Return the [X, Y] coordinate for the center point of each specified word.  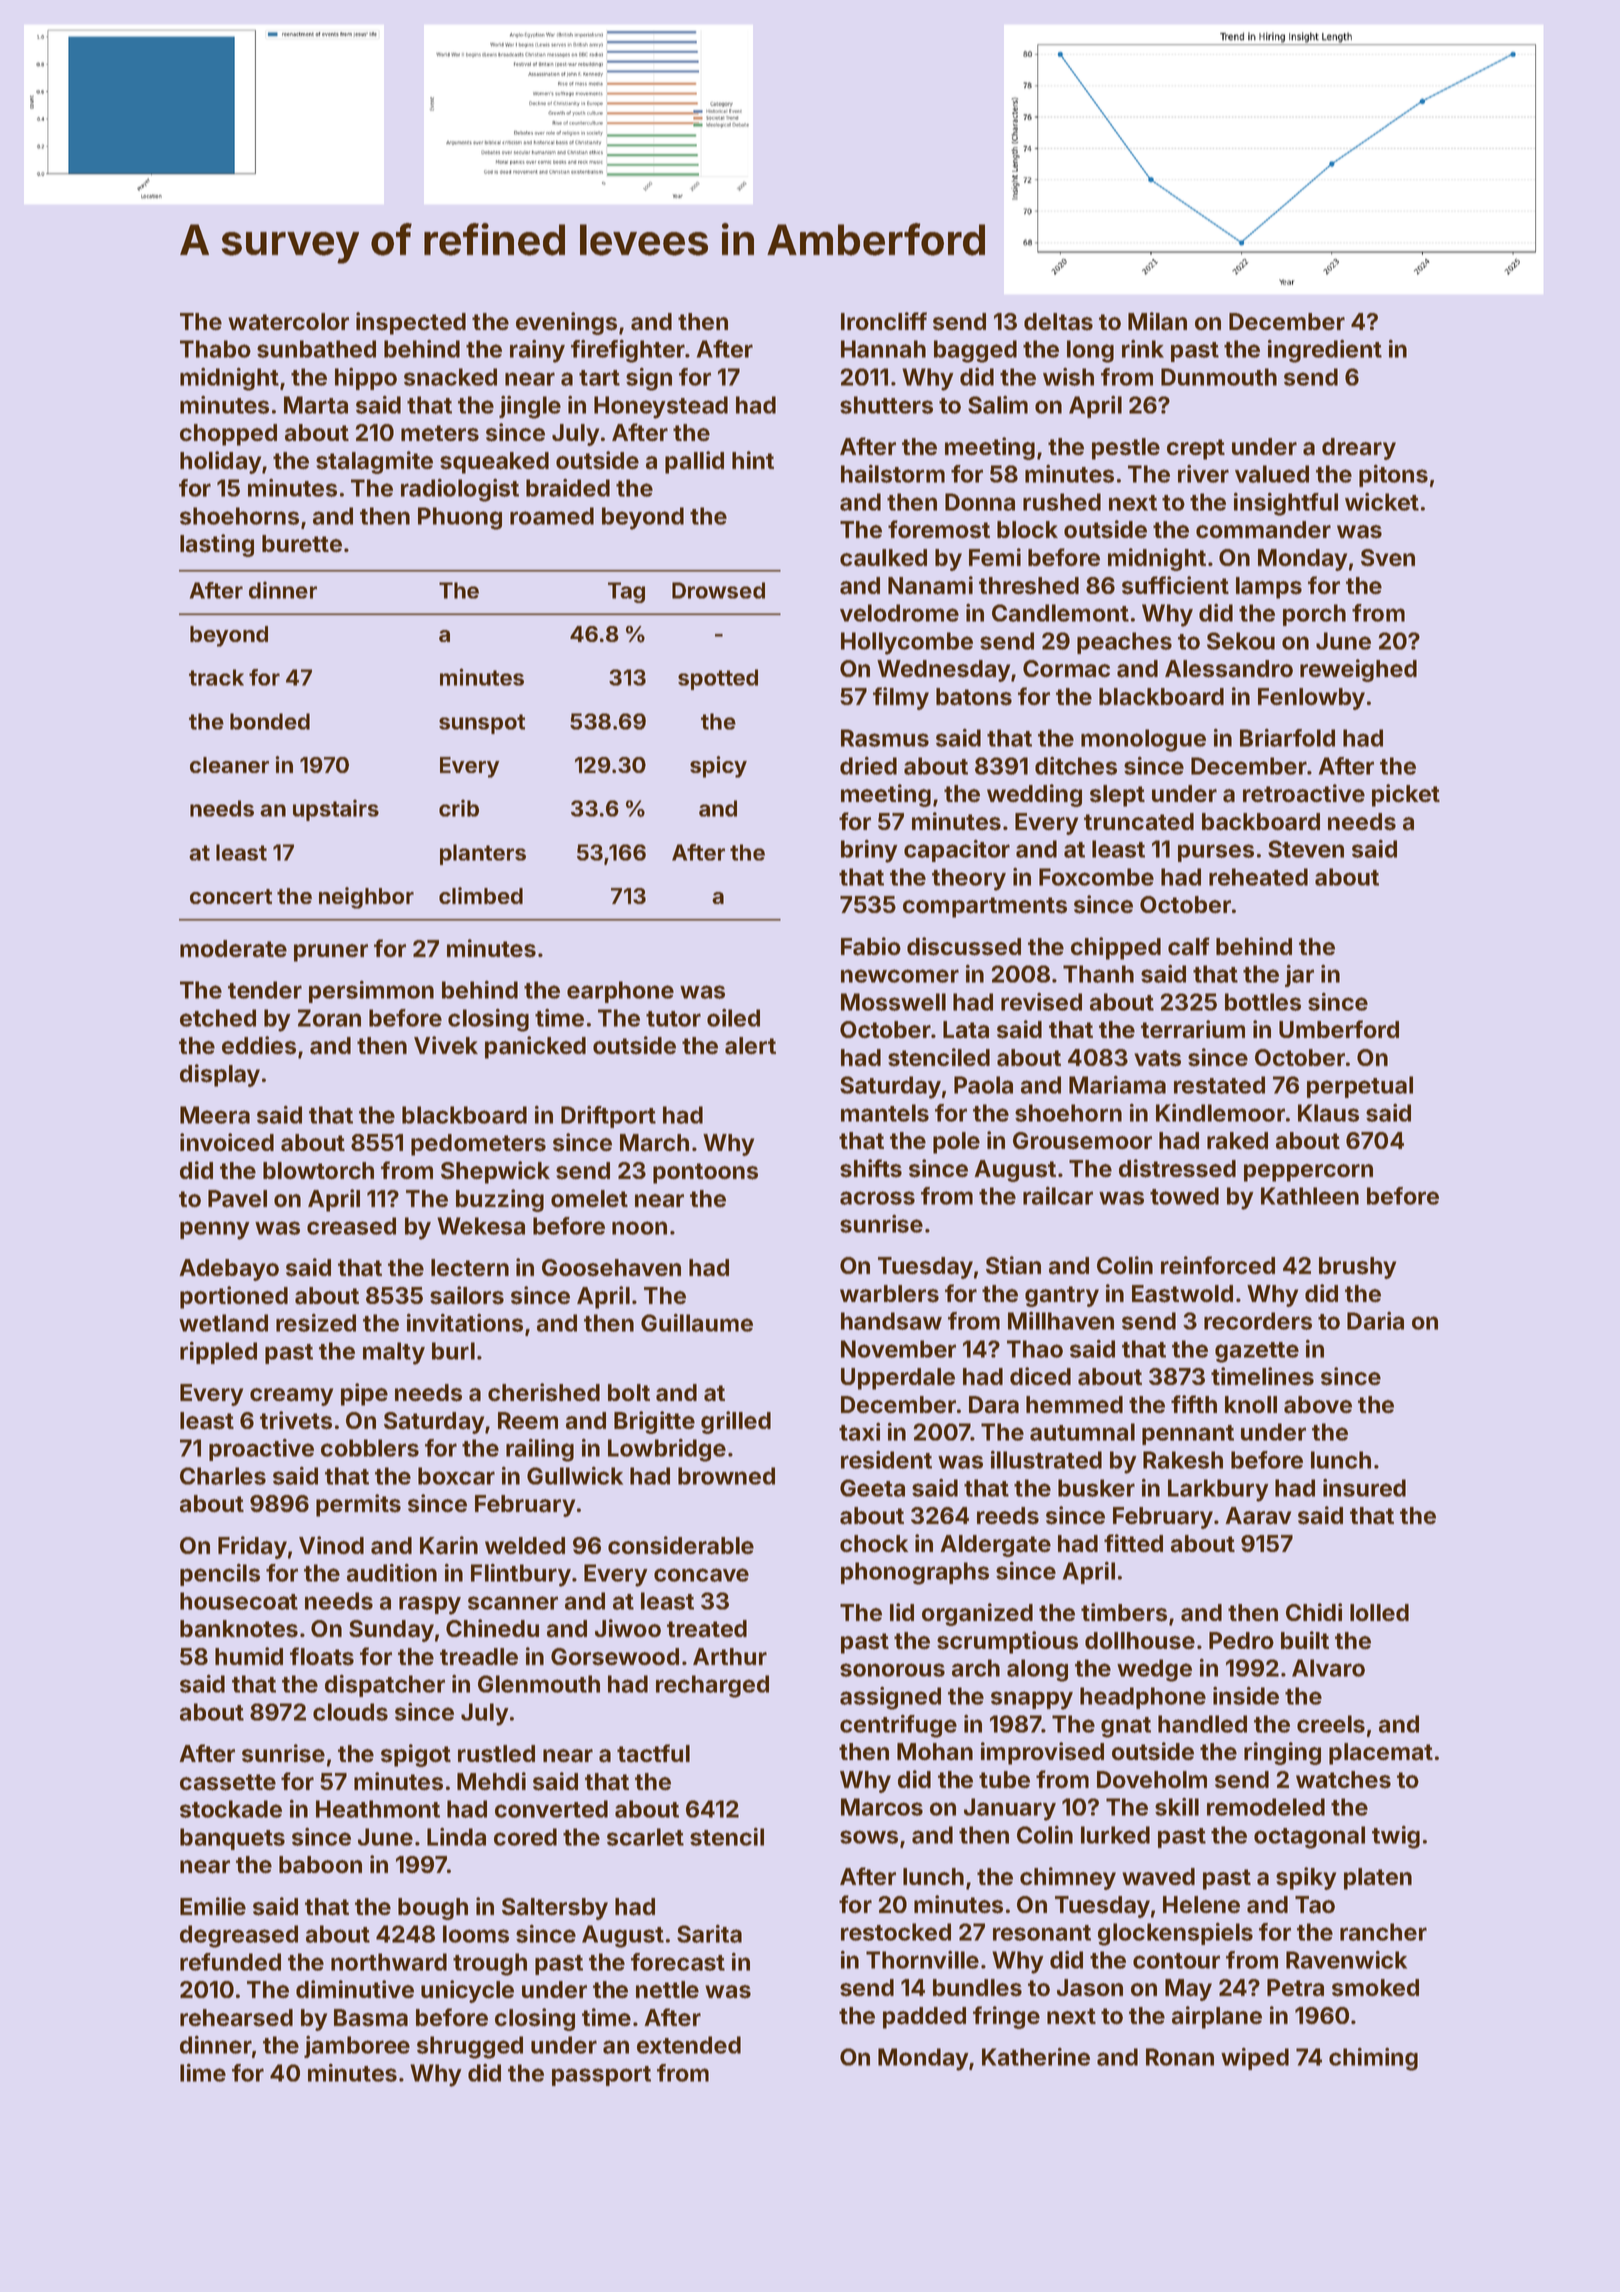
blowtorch [318, 1171]
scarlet [645, 1837]
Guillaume [697, 1322]
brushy [1357, 1268]
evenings [566, 323]
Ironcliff [884, 321]
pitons [1393, 475]
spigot [416, 1755]
